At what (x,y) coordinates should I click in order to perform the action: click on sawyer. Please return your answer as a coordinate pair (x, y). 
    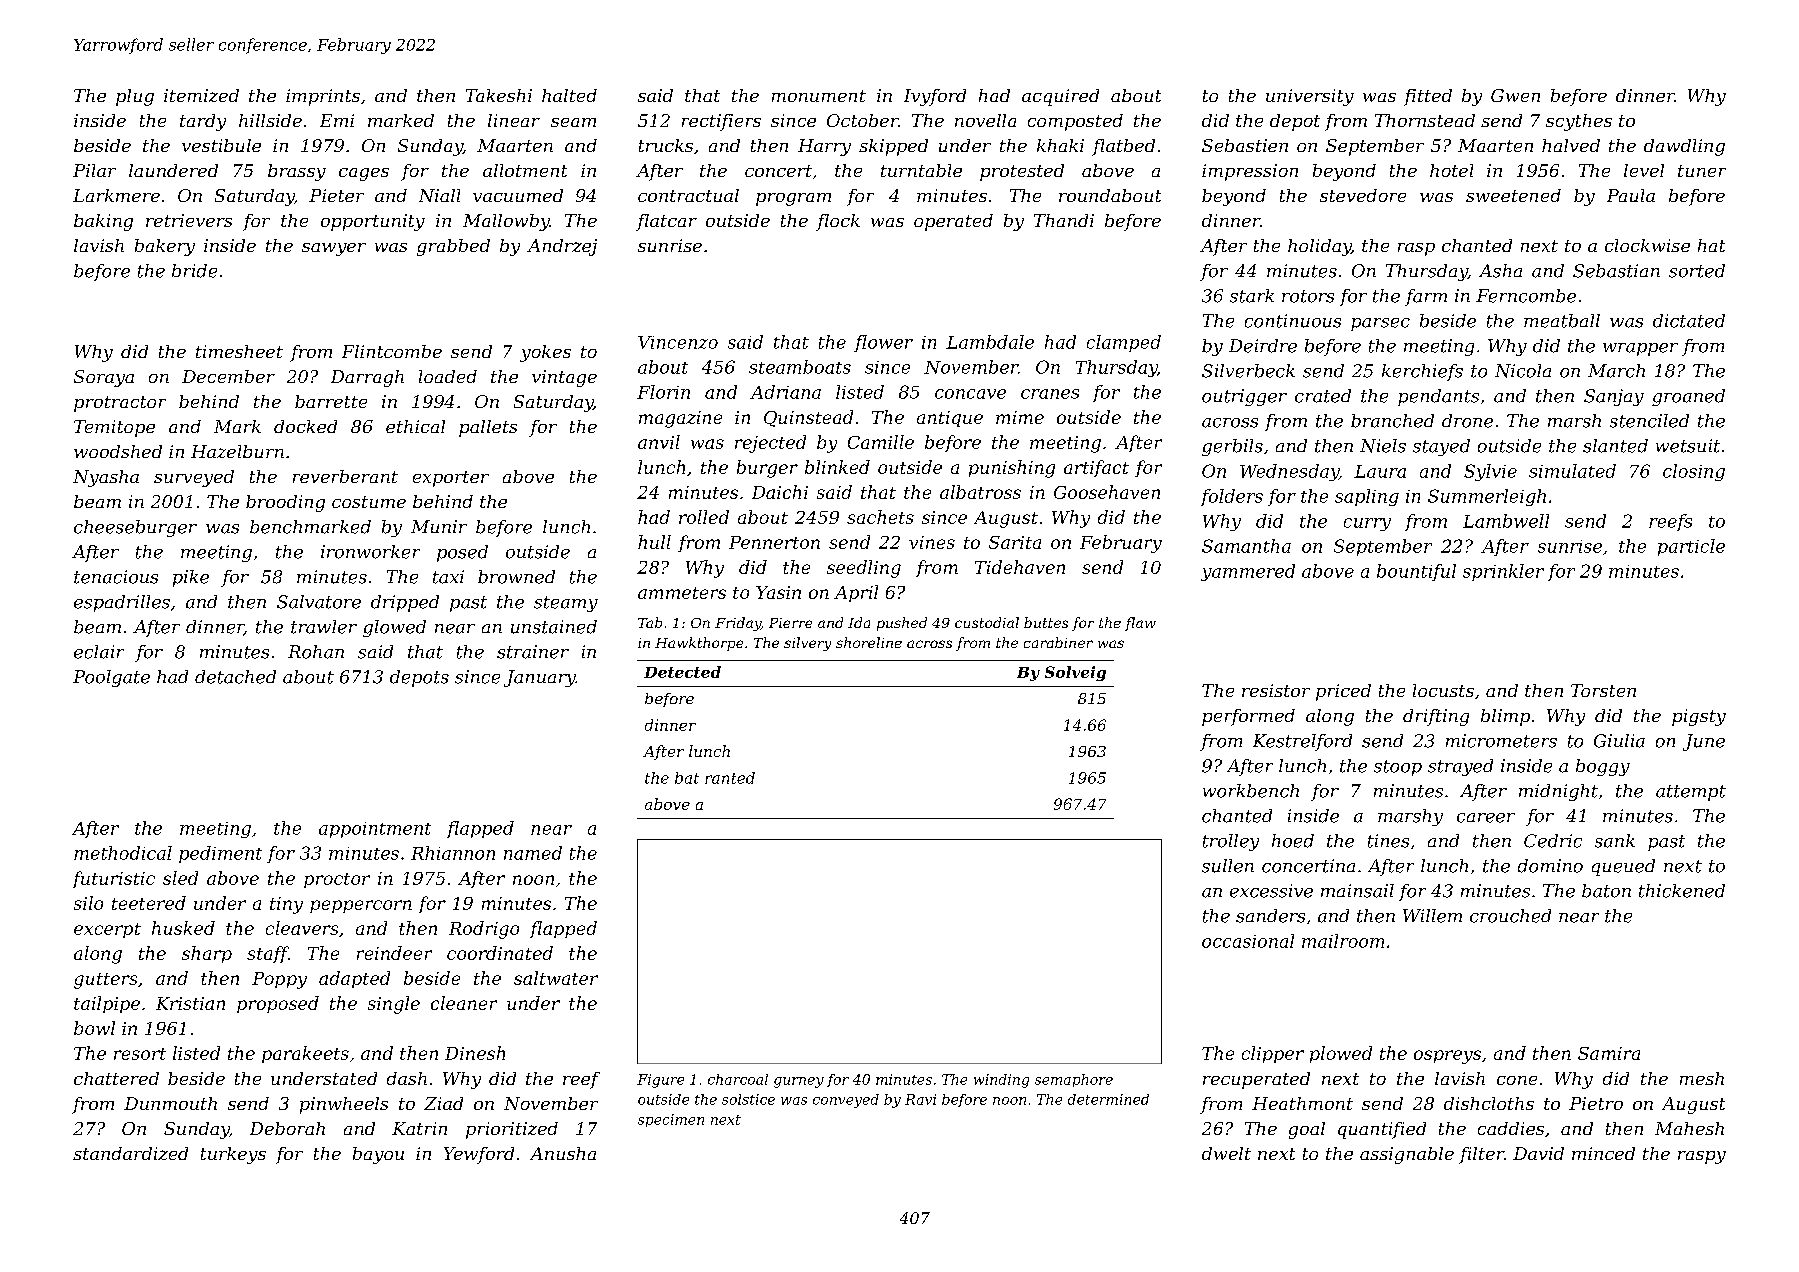
    Looking at the image, I should click on (334, 249).
